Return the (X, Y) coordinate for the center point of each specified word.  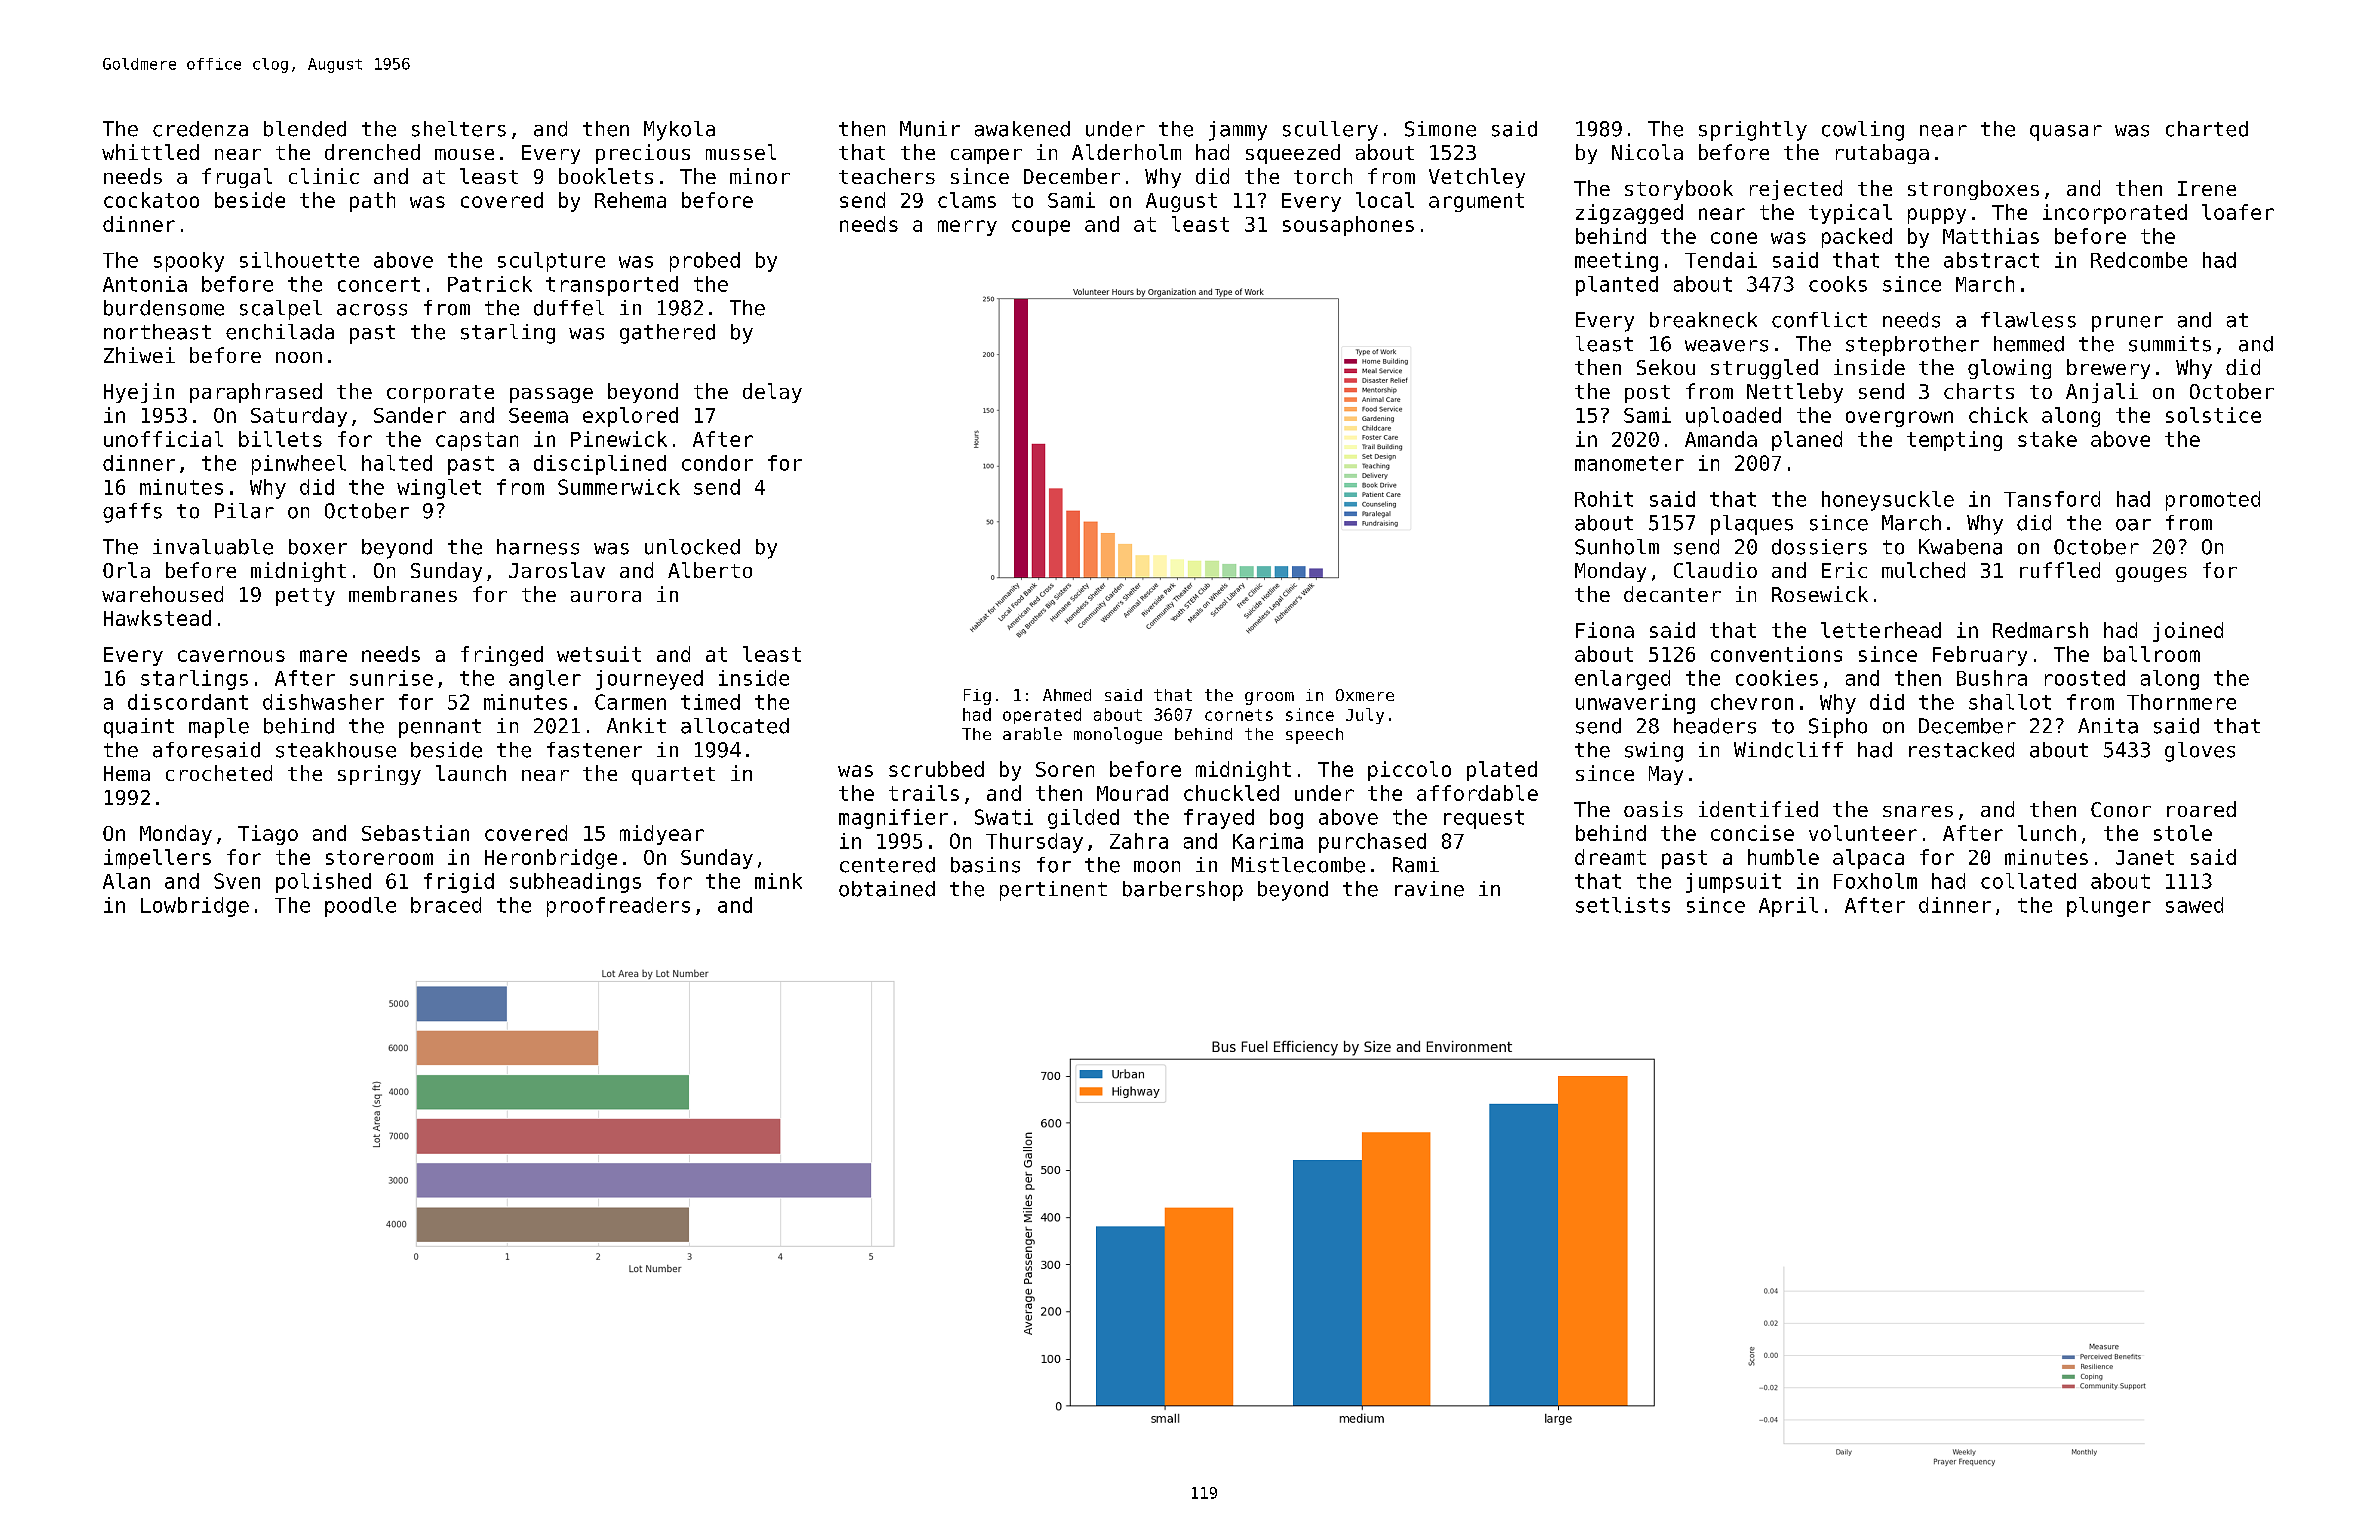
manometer (1629, 463)
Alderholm (1126, 152)
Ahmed (1067, 695)
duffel (569, 308)
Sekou (1666, 367)
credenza (200, 129)
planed (1807, 441)
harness (538, 547)
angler (545, 680)
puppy (1937, 216)
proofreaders (618, 907)
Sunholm (1617, 547)
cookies (1777, 678)
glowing (2009, 369)
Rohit (1604, 499)
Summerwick (619, 487)
